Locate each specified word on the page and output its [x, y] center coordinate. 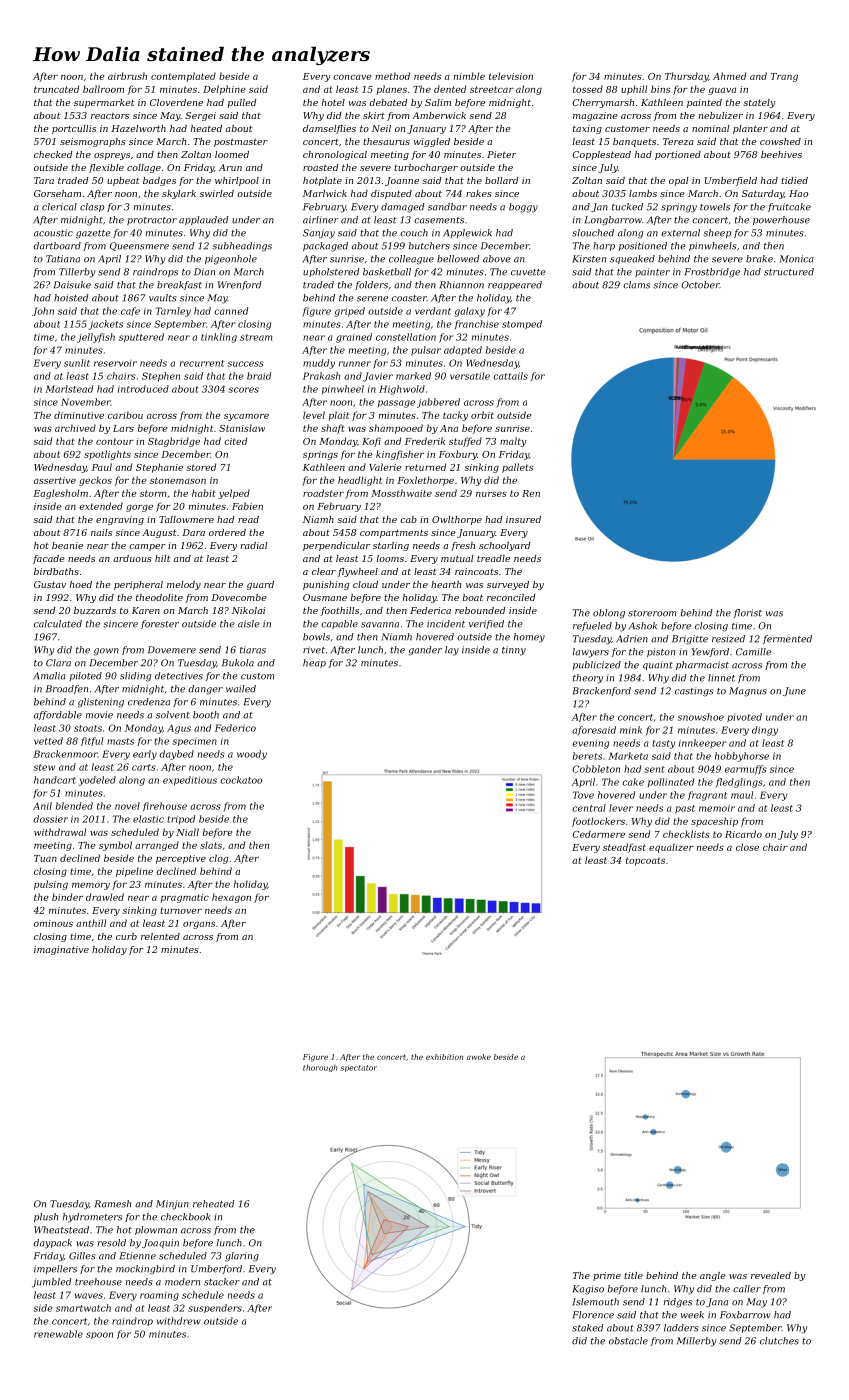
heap [314, 663]
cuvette [528, 272]
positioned [643, 246]
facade [49, 559]
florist [748, 613]
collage [144, 168]
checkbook [185, 1217]
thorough [320, 1068]
